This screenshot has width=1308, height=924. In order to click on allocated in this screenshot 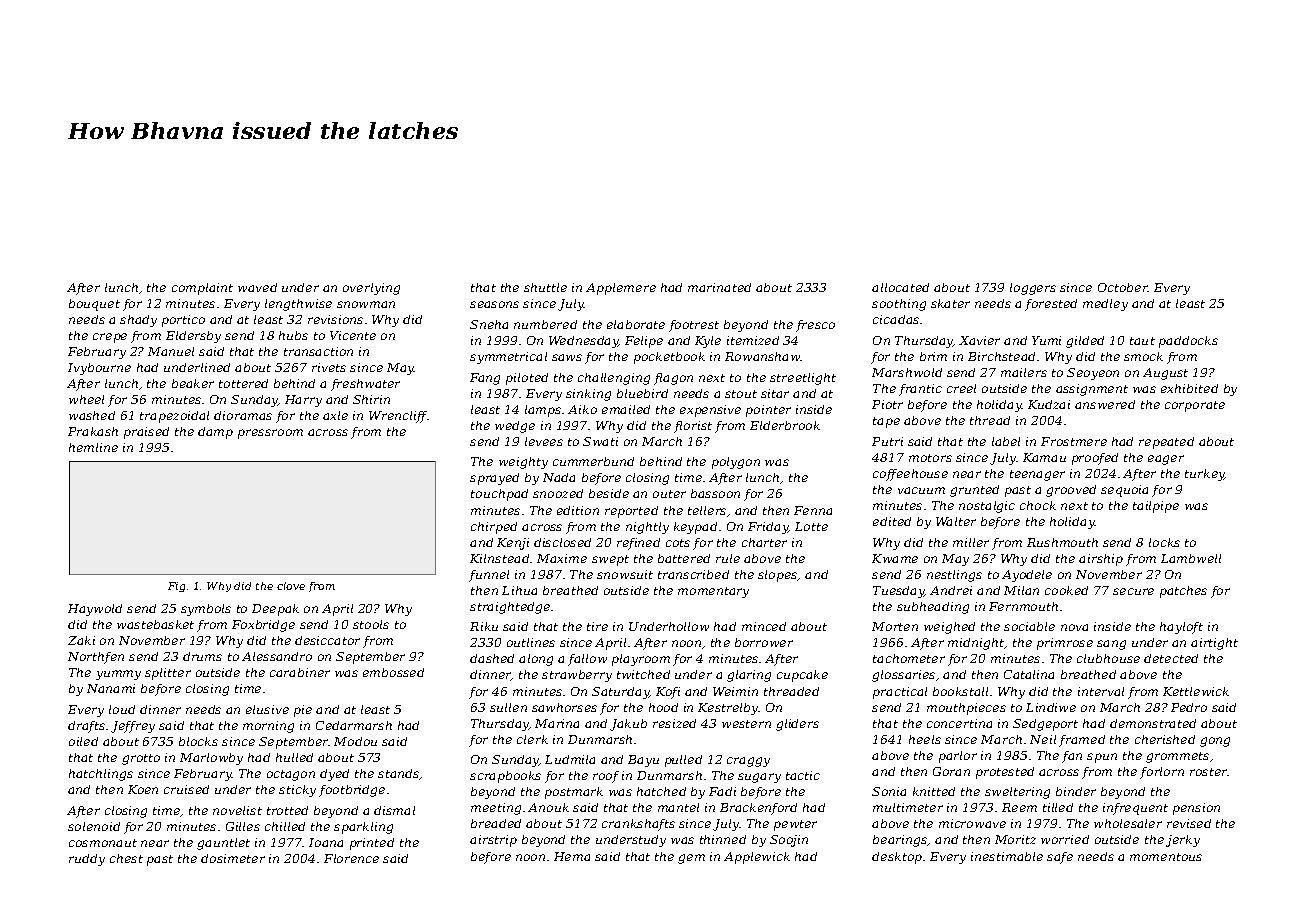, I will do `click(900, 287)`.
